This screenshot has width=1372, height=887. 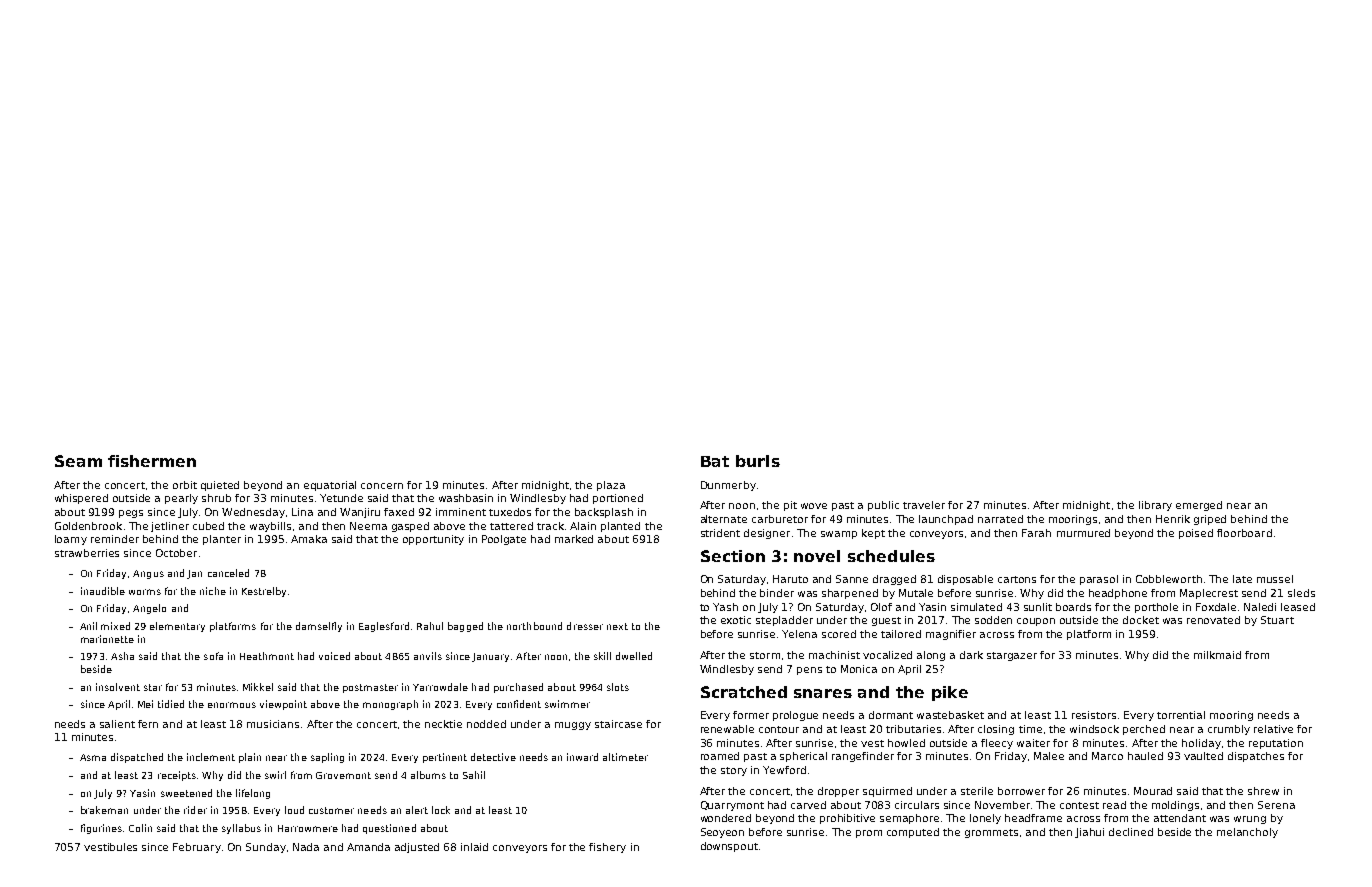 What do you see at coordinates (817, 556) in the screenshot?
I see `novel` at bounding box center [817, 556].
